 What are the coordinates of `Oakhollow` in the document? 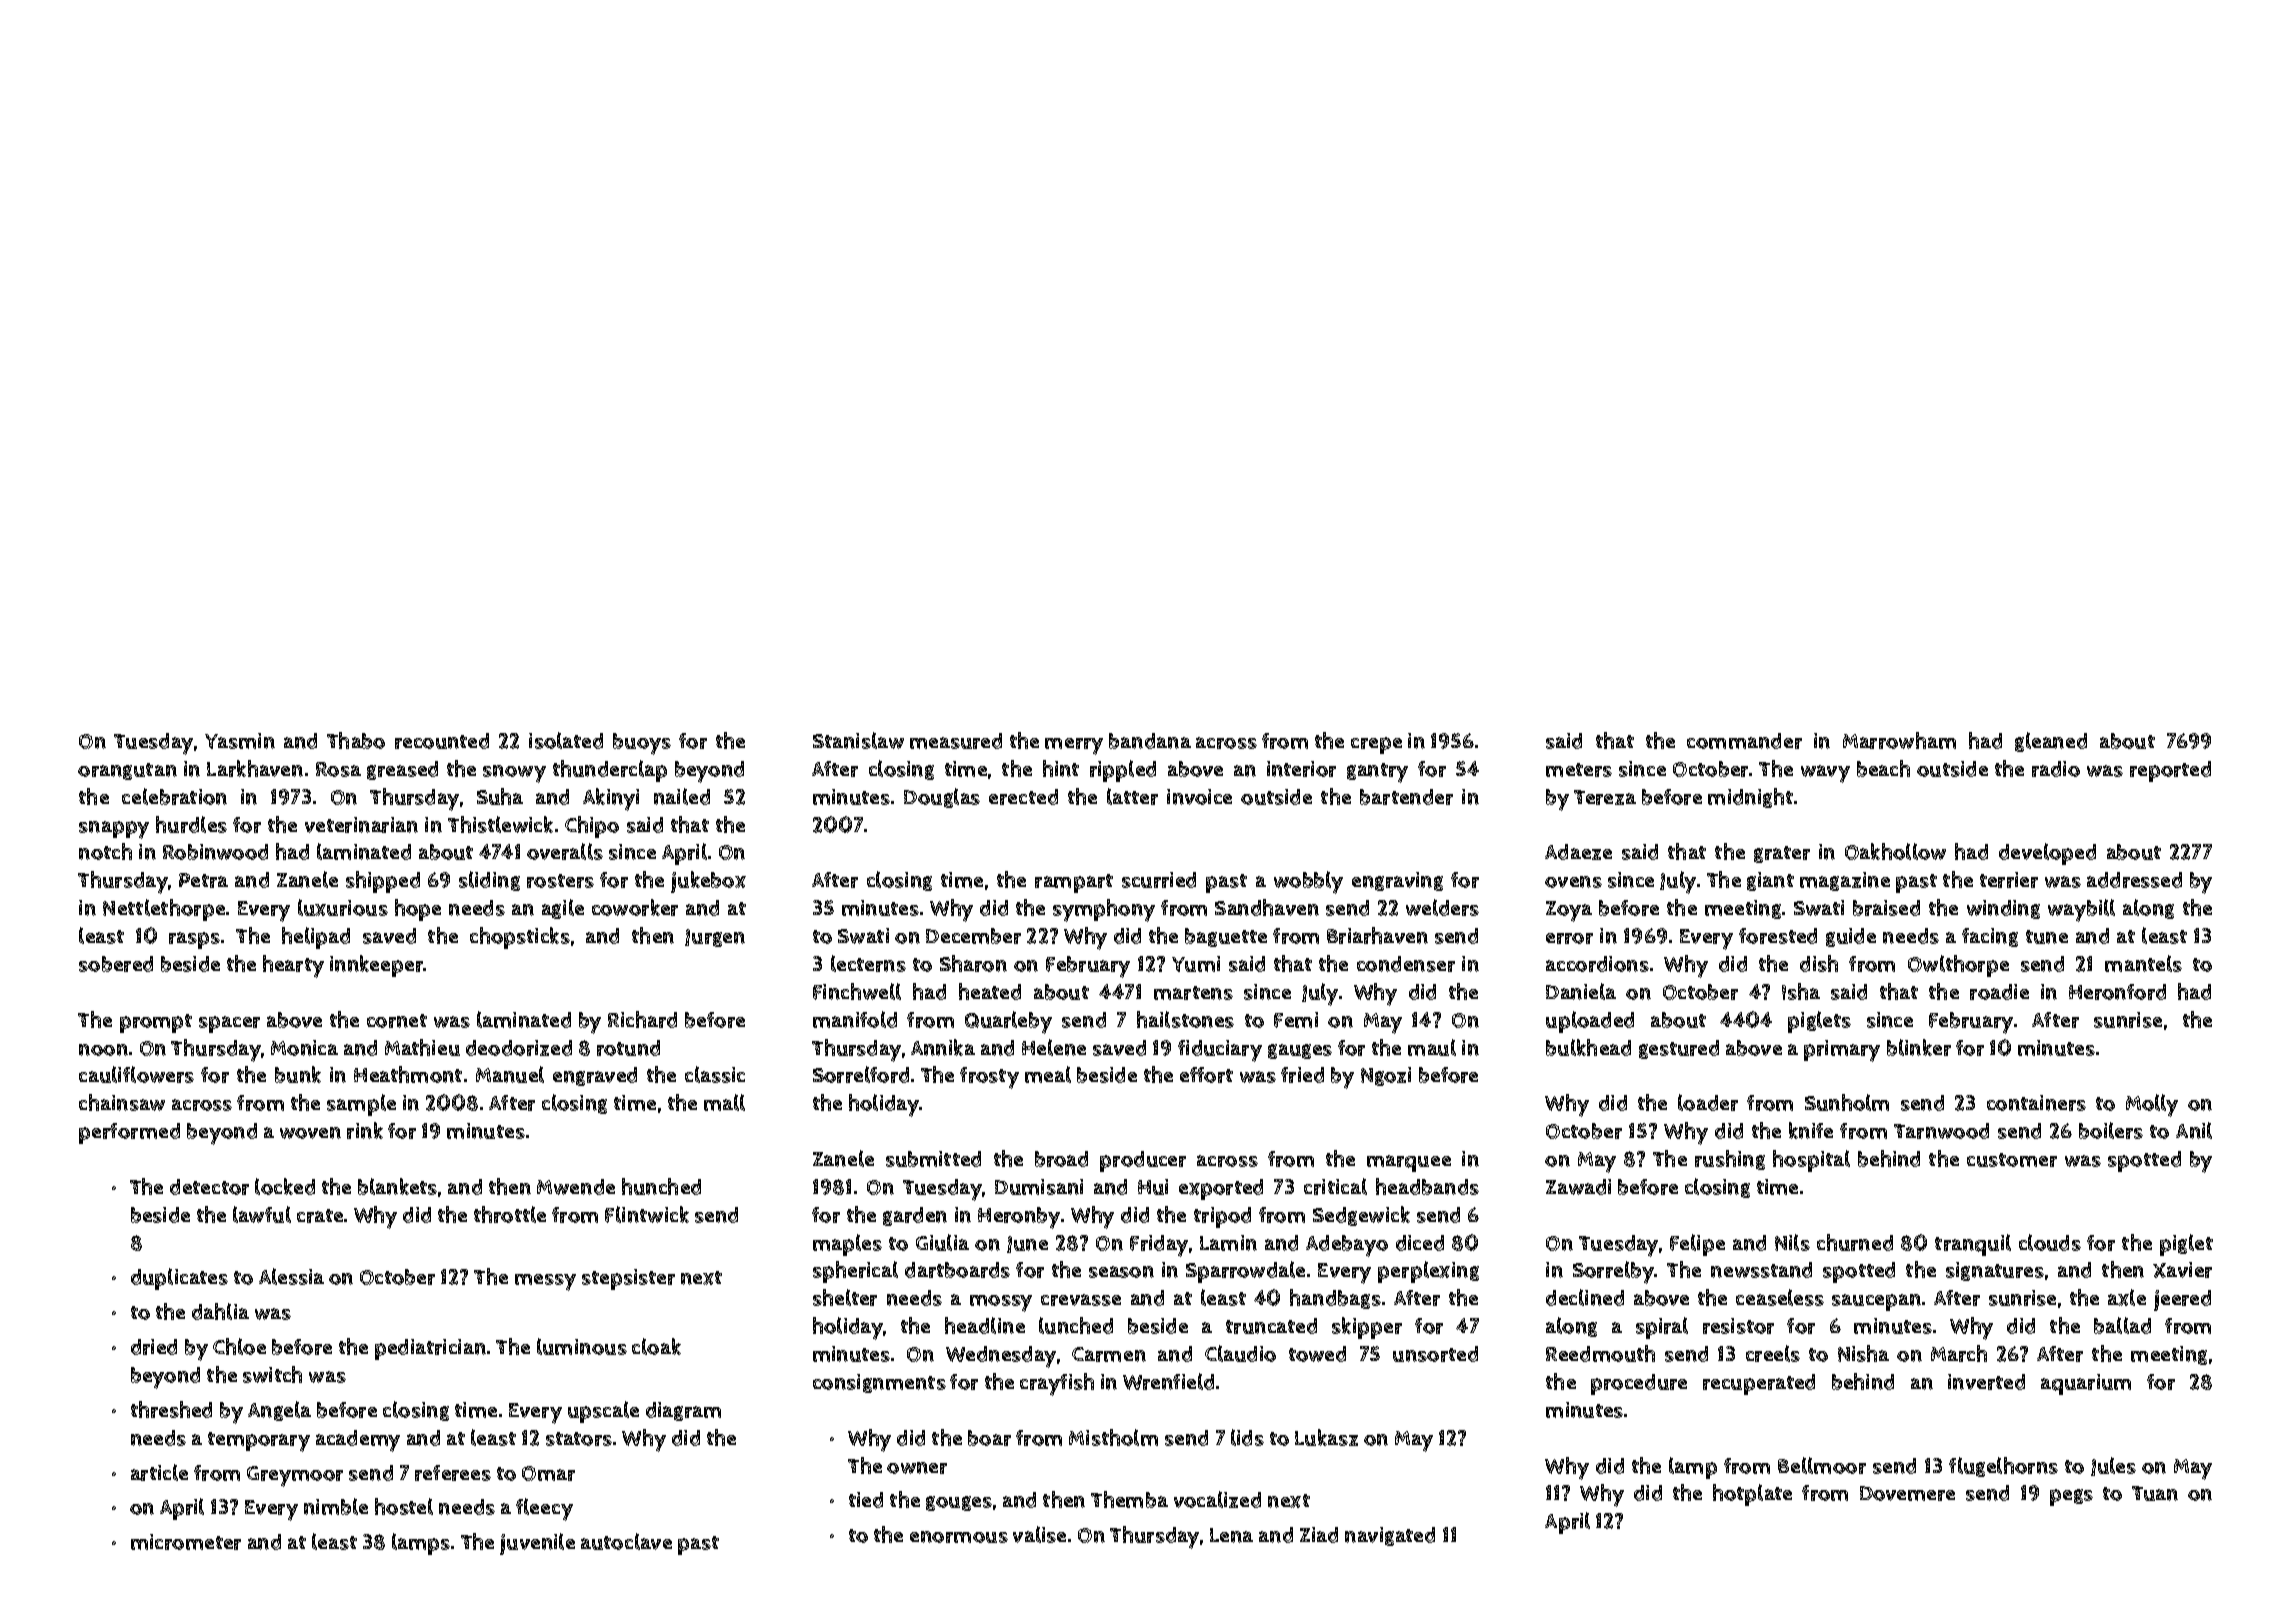 It's located at (1895, 851).
